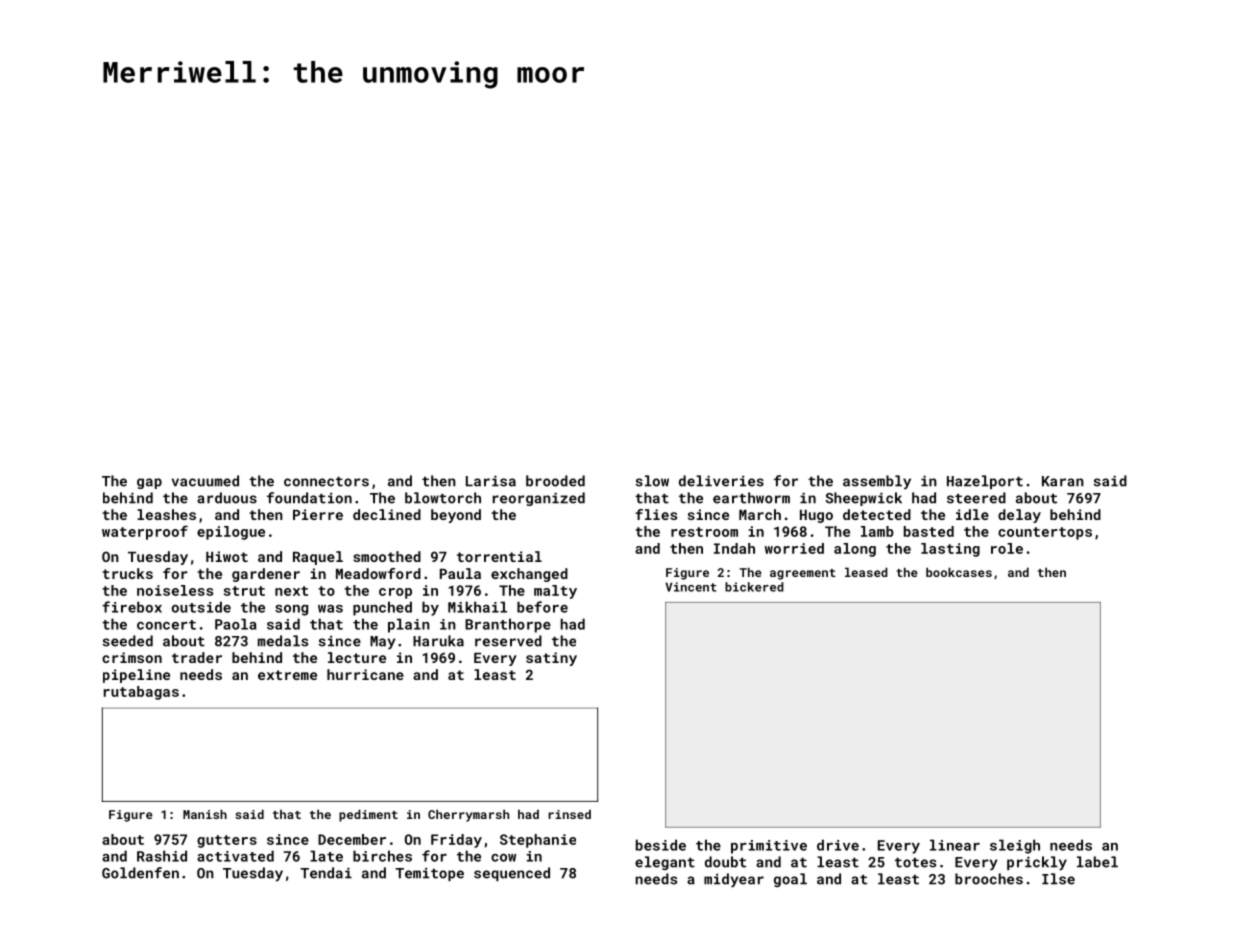 This screenshot has width=1233, height=952. What do you see at coordinates (508, 625) in the screenshot?
I see `Branthorpe` at bounding box center [508, 625].
